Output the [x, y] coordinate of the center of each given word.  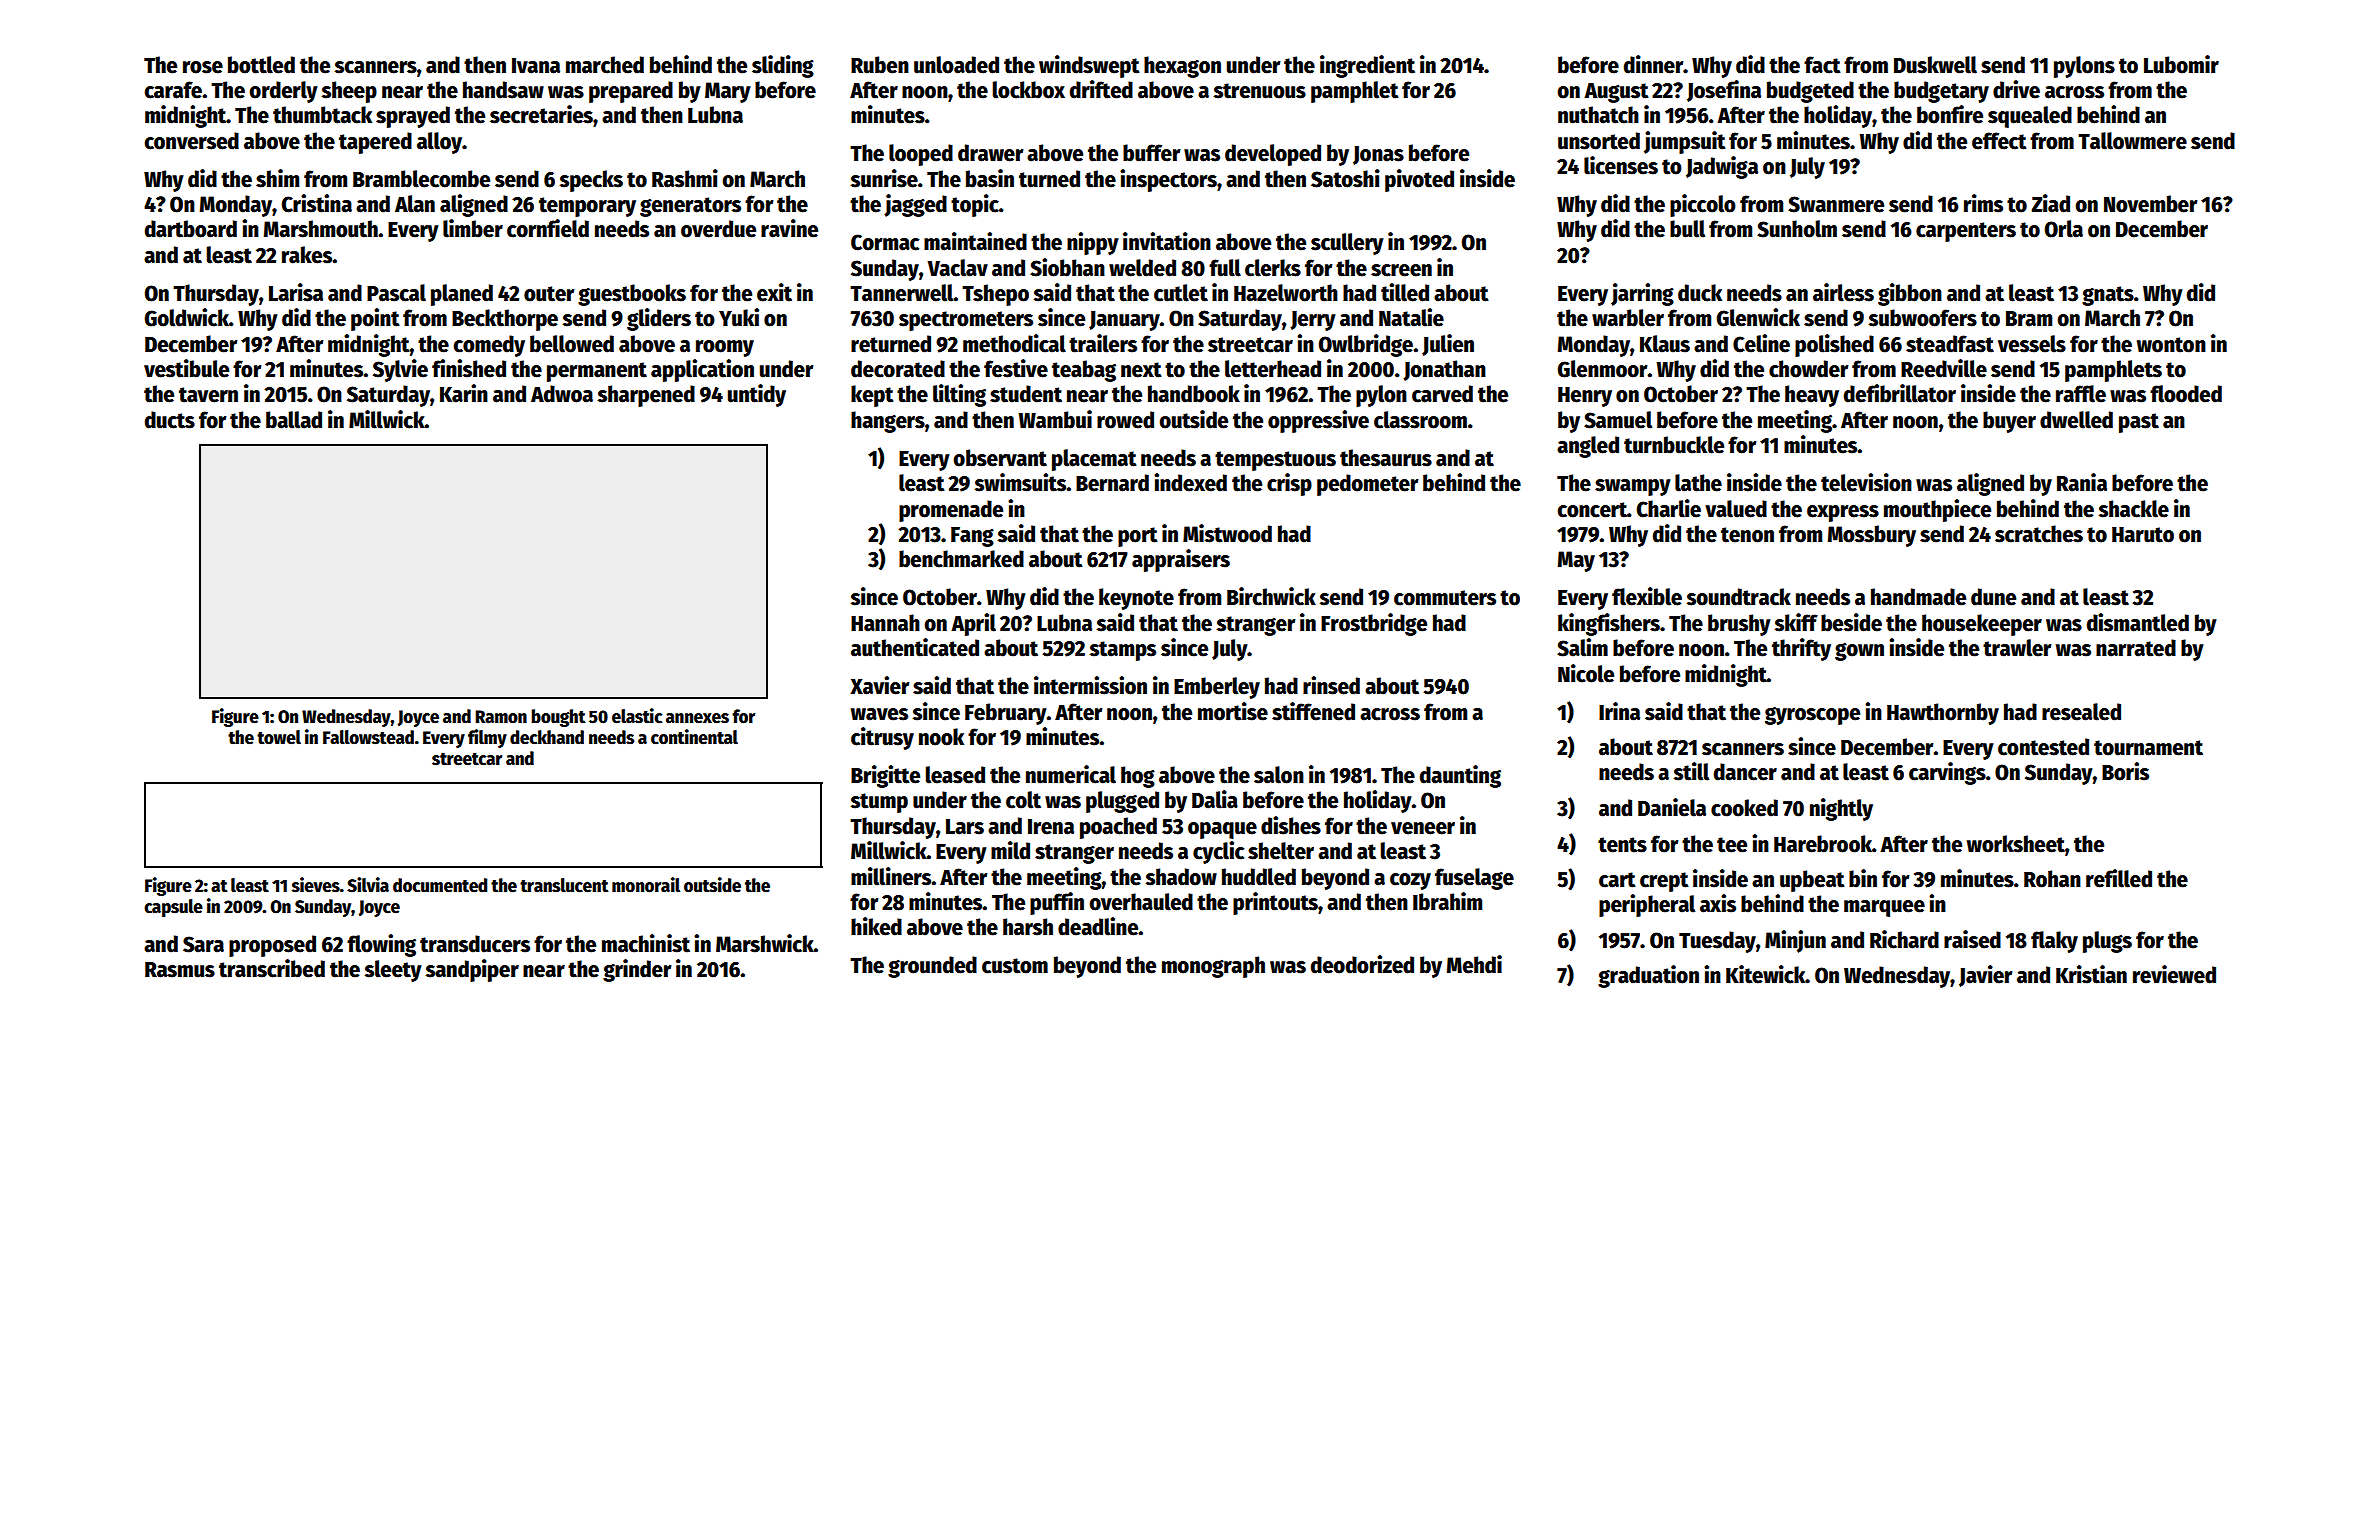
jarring [1642, 294]
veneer [1423, 828]
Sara [203, 944]
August [1616, 93]
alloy [439, 143]
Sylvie [400, 370]
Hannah [885, 623]
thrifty [1801, 649]
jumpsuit [1685, 142]
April [973, 624]
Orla [2064, 229]
